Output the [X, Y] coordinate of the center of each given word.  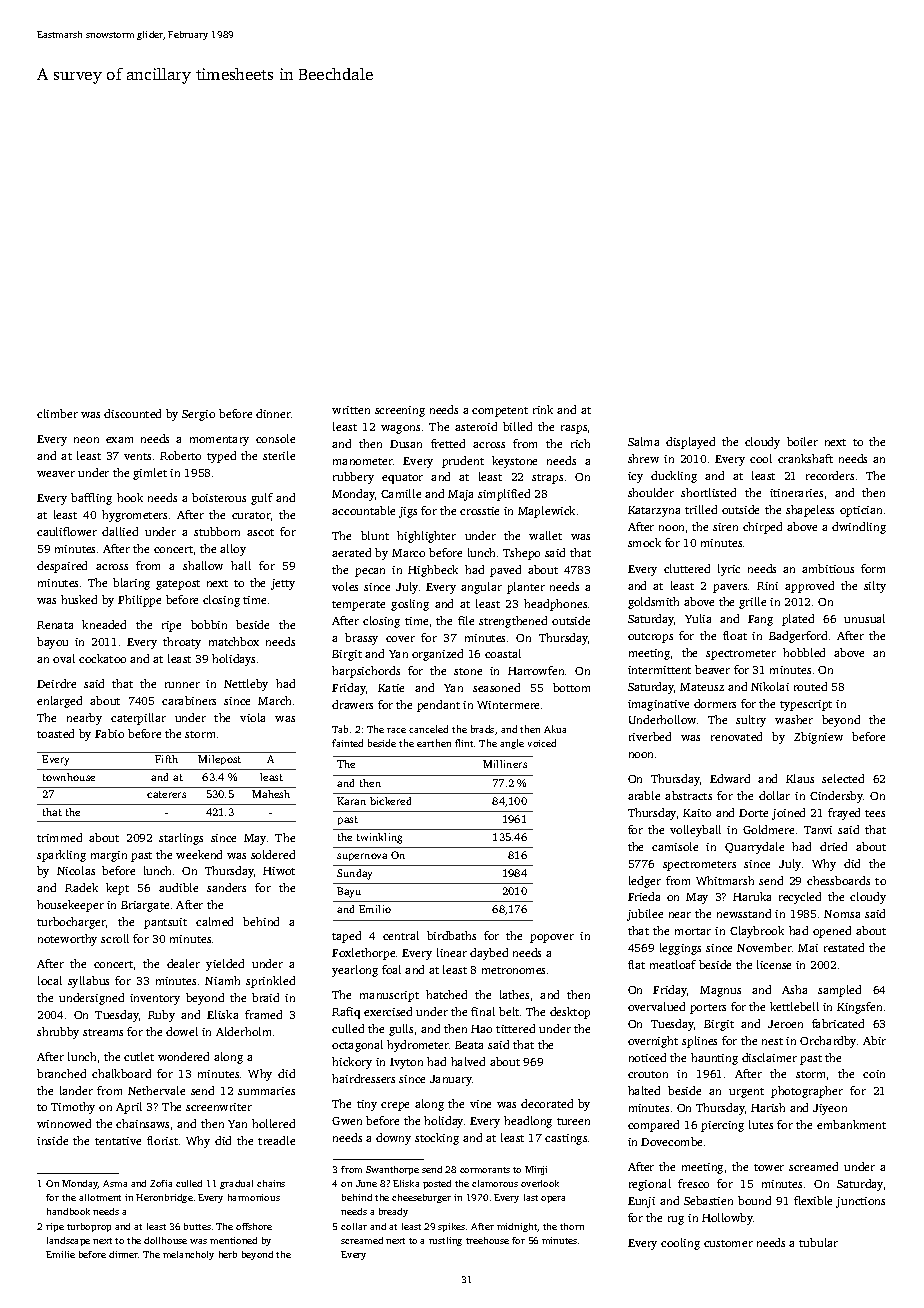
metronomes [513, 970]
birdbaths [451, 935]
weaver [56, 474]
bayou [52, 643]
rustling [445, 1241]
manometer [363, 461]
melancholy [188, 1255]
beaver [712, 669]
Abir [874, 1040]
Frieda [644, 896]
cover [400, 639]
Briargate [145, 906]
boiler [802, 441]
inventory [155, 999]
